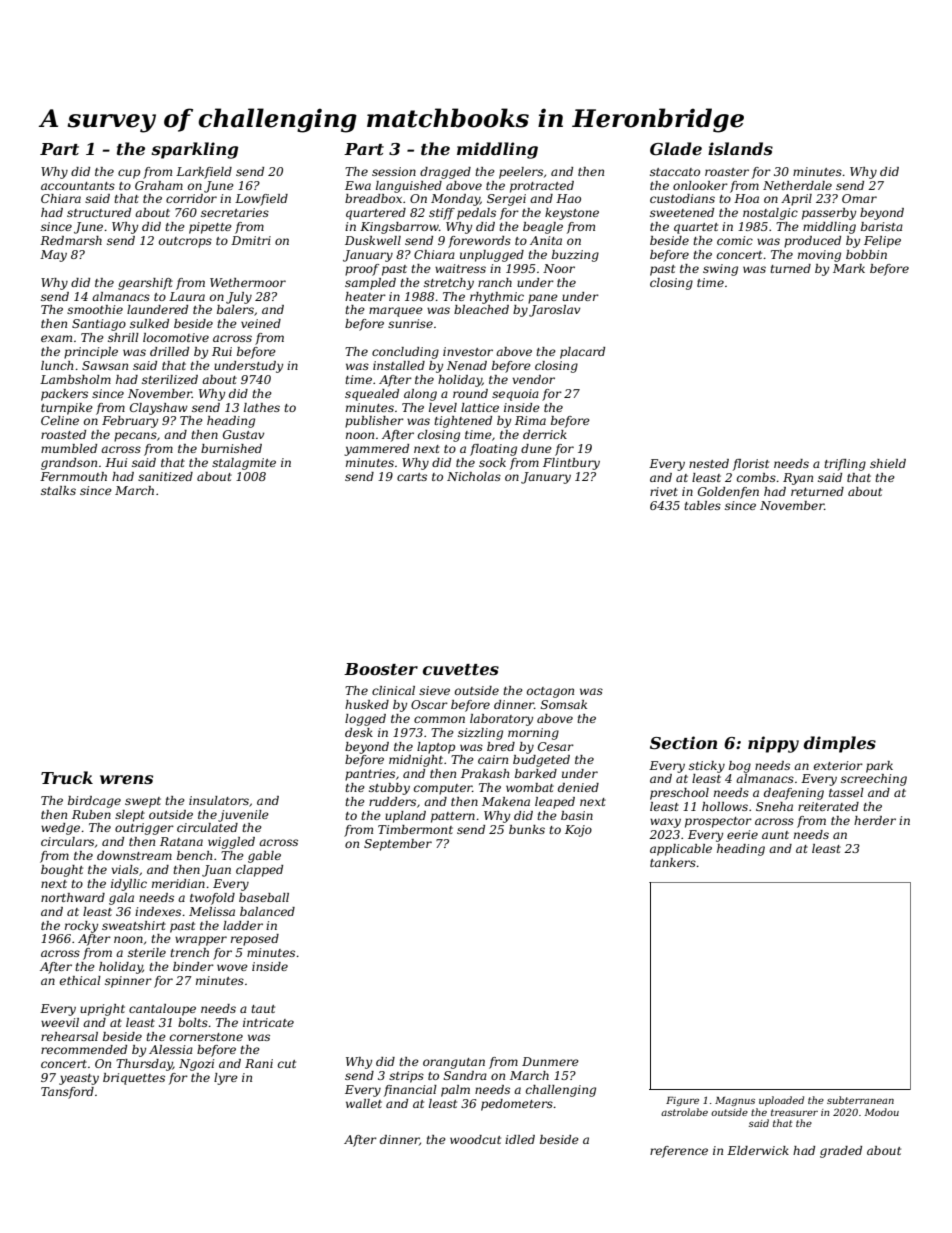  What do you see at coordinates (475, 1139) in the screenshot?
I see `woodcut` at bounding box center [475, 1139].
